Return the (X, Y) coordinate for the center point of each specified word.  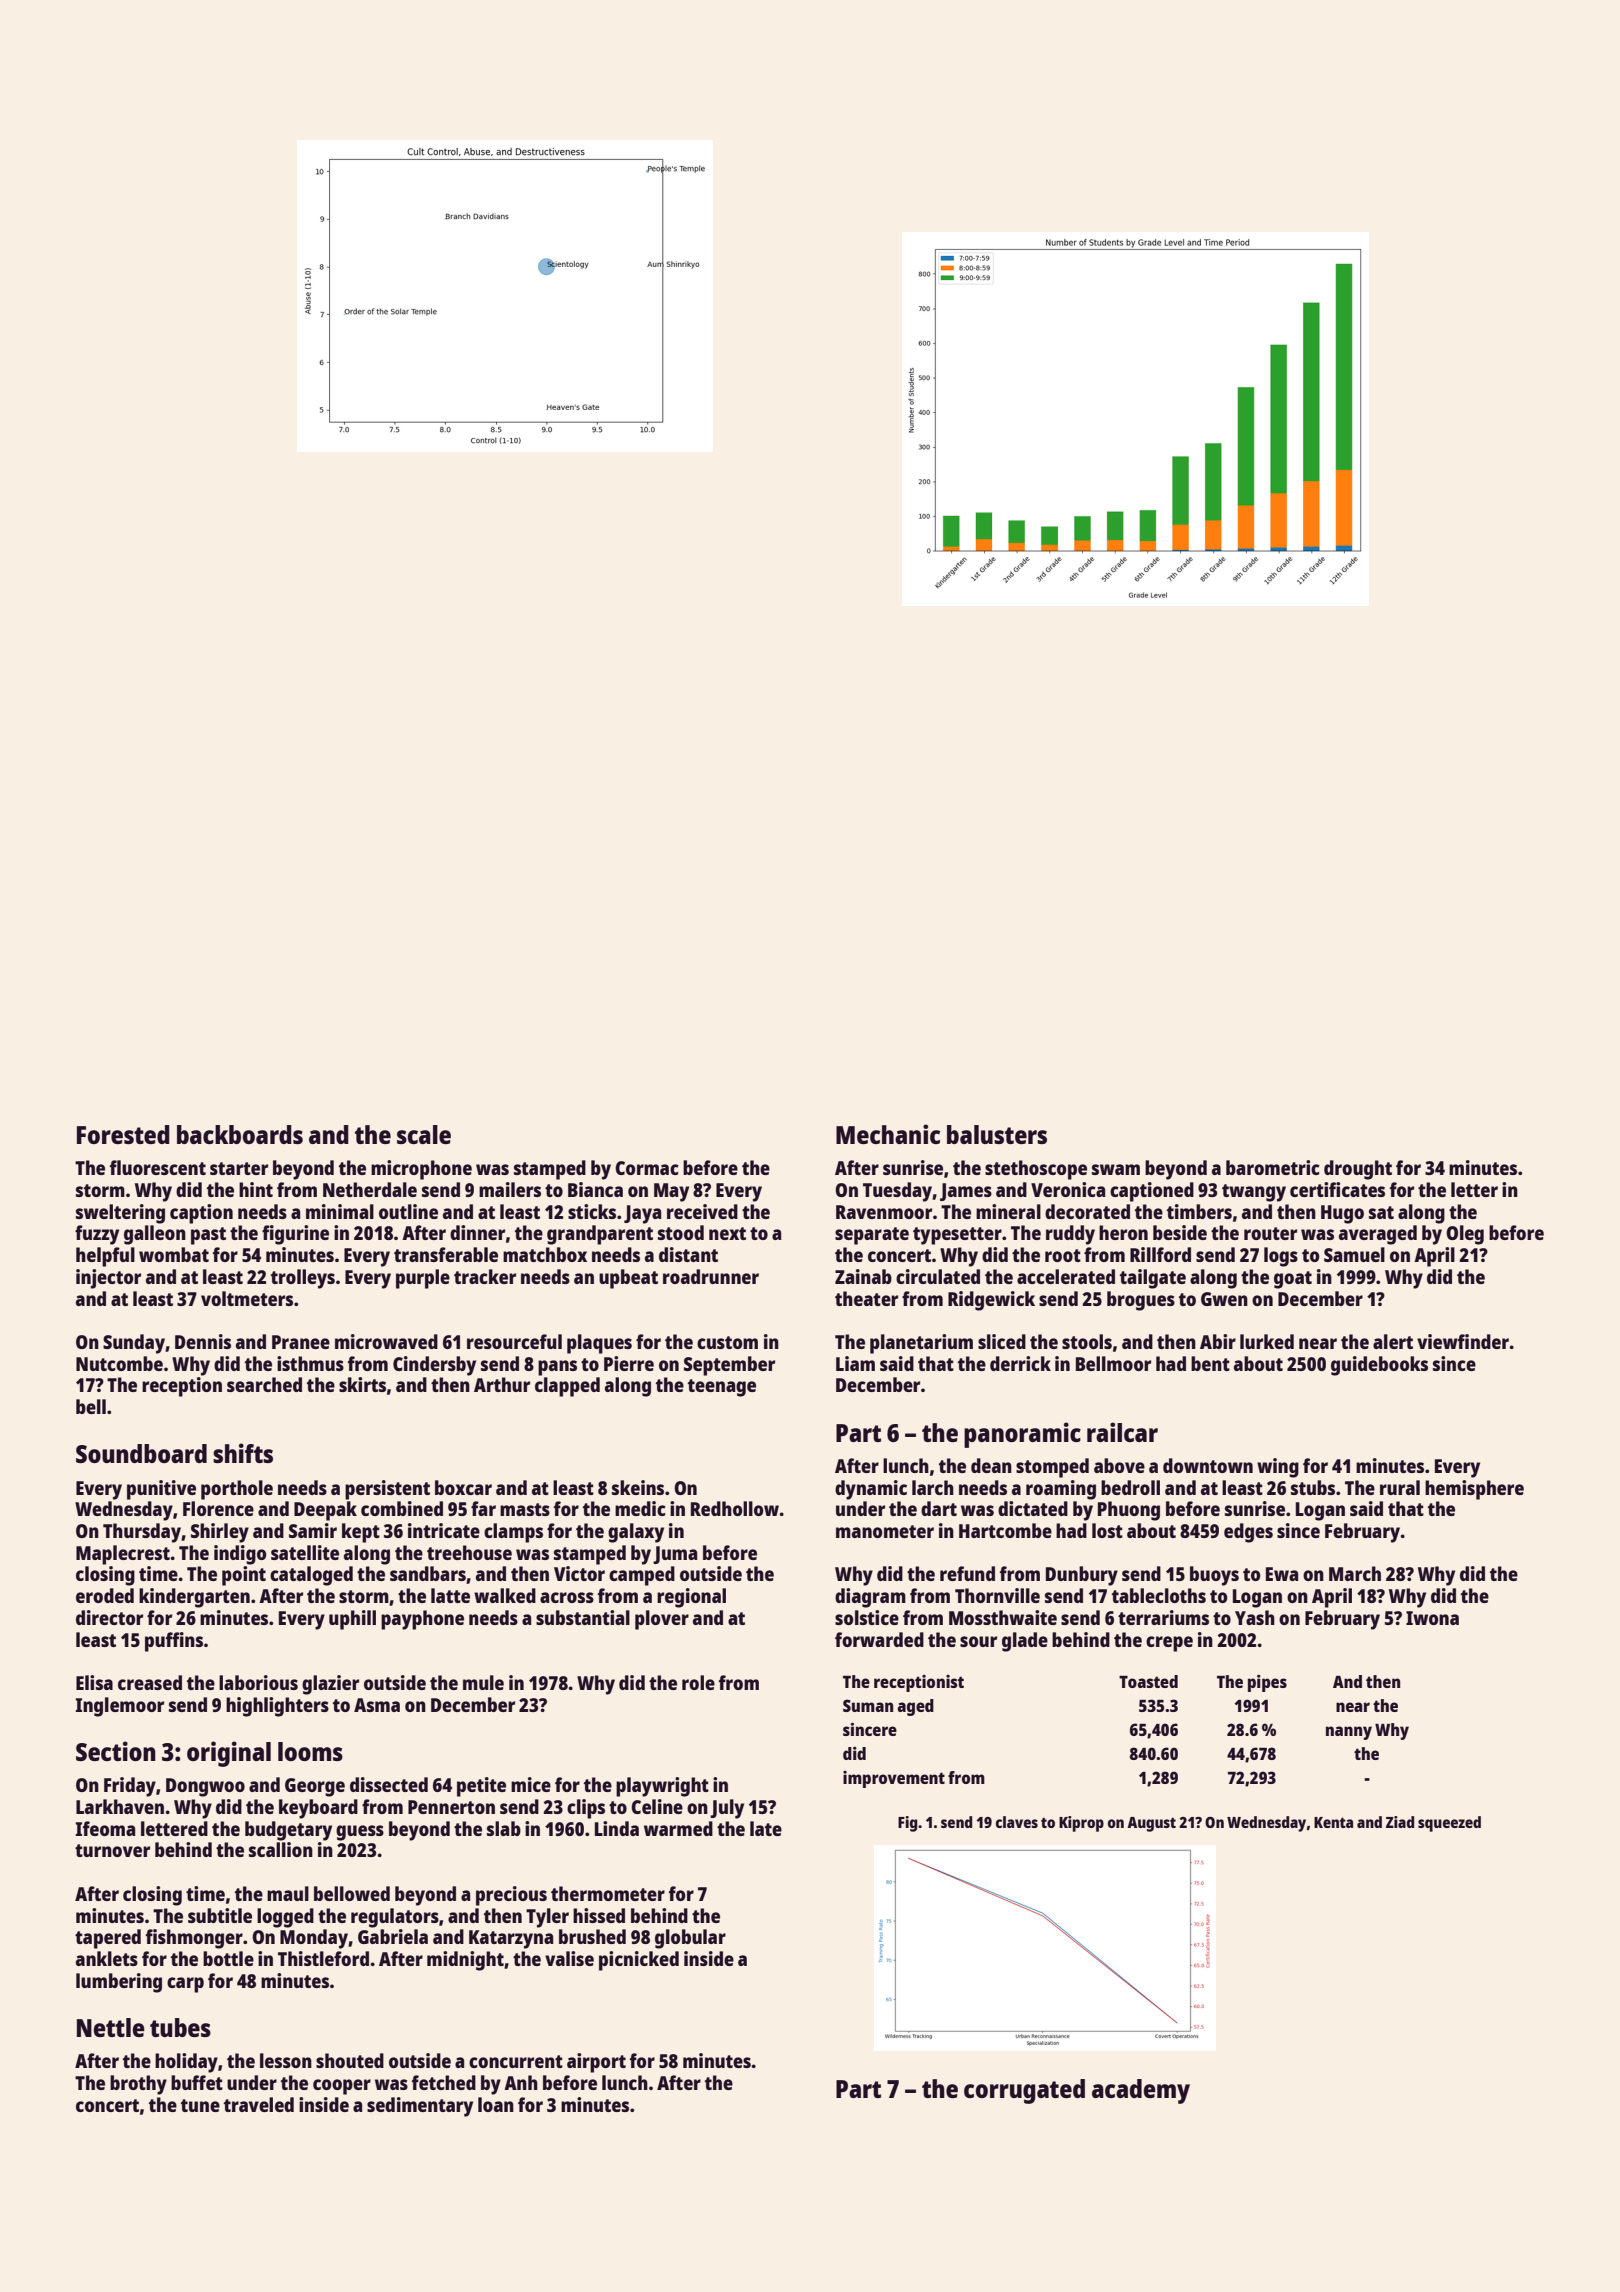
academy (1141, 2091)
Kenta (1333, 1822)
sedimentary (420, 2107)
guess (360, 1833)
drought (1358, 1170)
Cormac (647, 1168)
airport (596, 2063)
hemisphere (1474, 1490)
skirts (362, 1384)
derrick (1020, 1363)
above (1119, 1465)
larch (933, 1487)
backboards (240, 1134)
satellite (305, 1552)
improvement (894, 1779)
